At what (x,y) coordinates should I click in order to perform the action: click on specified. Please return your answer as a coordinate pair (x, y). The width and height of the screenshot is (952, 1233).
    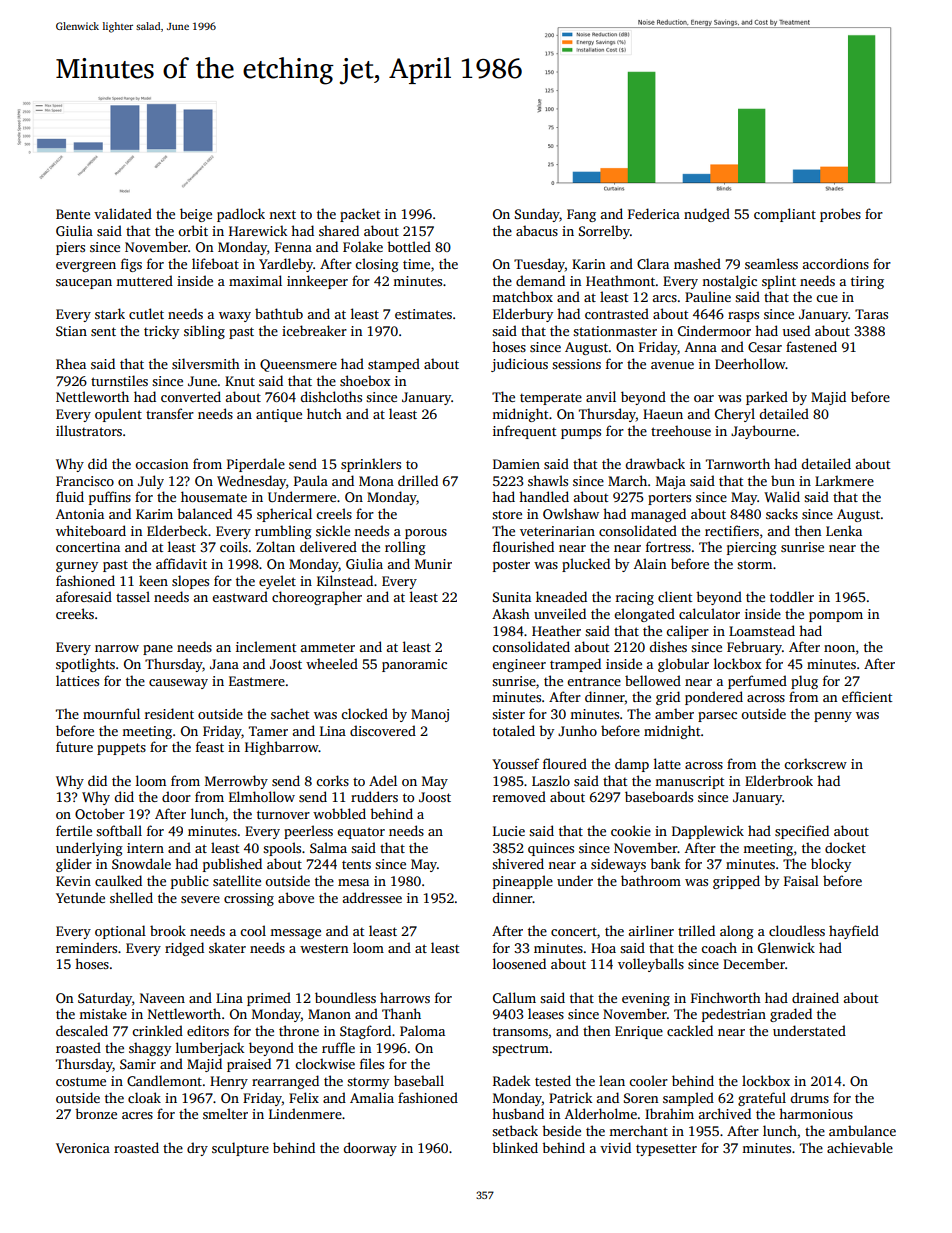
    Looking at the image, I should click on (802, 832).
